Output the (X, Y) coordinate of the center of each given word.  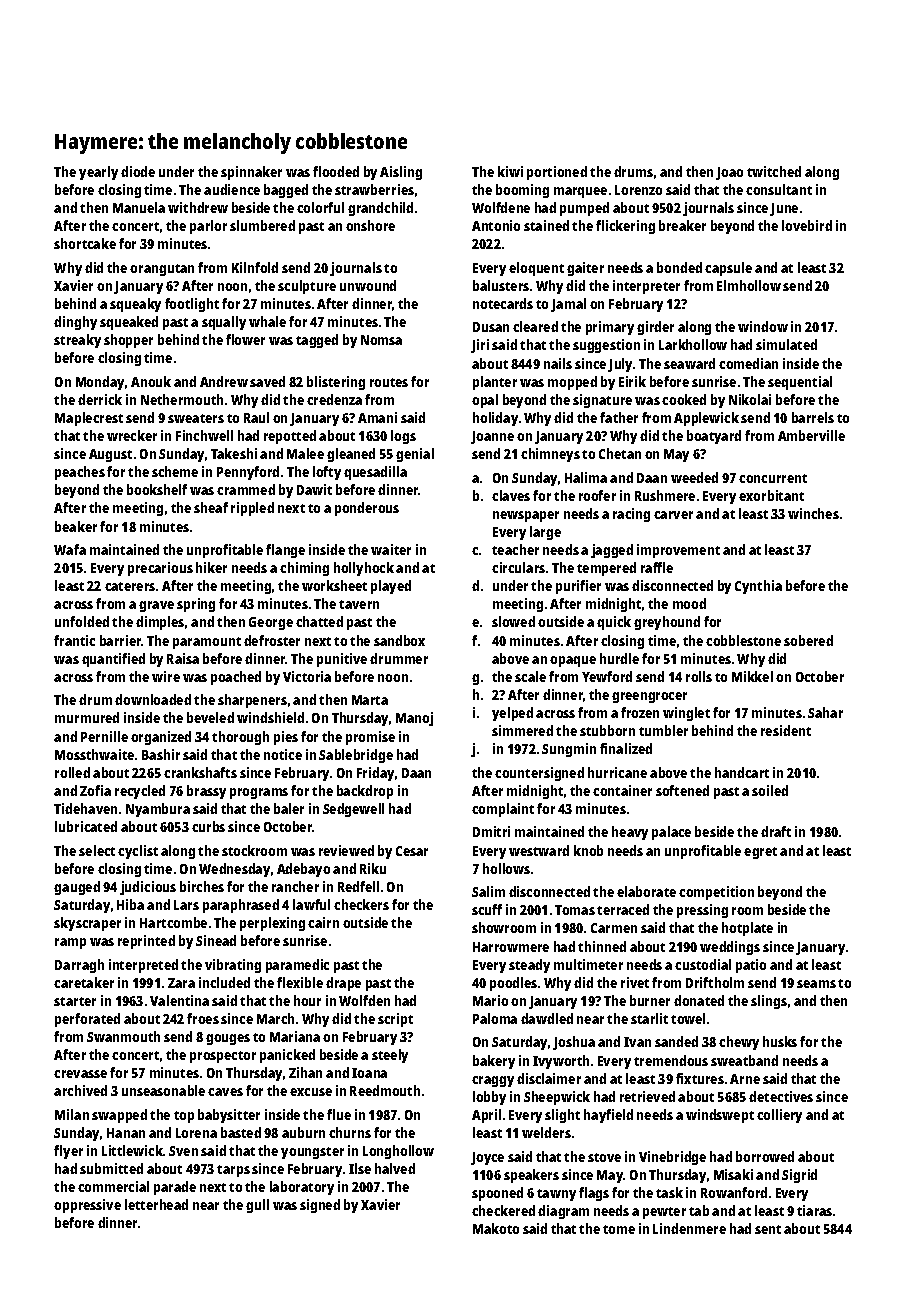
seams (816, 984)
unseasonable (163, 1090)
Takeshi (234, 453)
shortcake (85, 243)
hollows (506, 868)
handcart (742, 772)
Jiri (480, 346)
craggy (493, 1081)
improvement (678, 551)
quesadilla (375, 473)
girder (655, 328)
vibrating (233, 966)
